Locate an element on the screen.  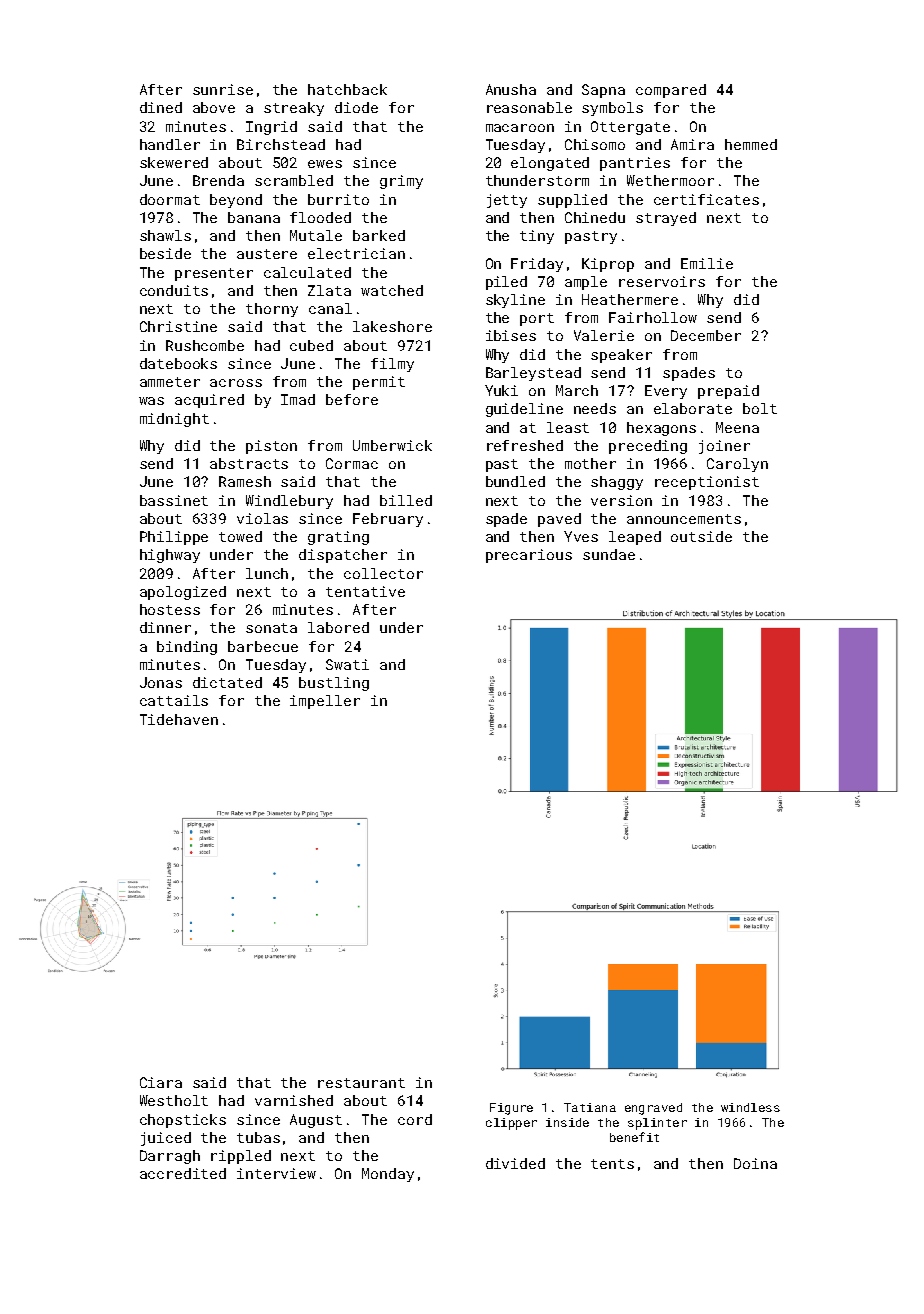
accredited is located at coordinates (183, 1173).
